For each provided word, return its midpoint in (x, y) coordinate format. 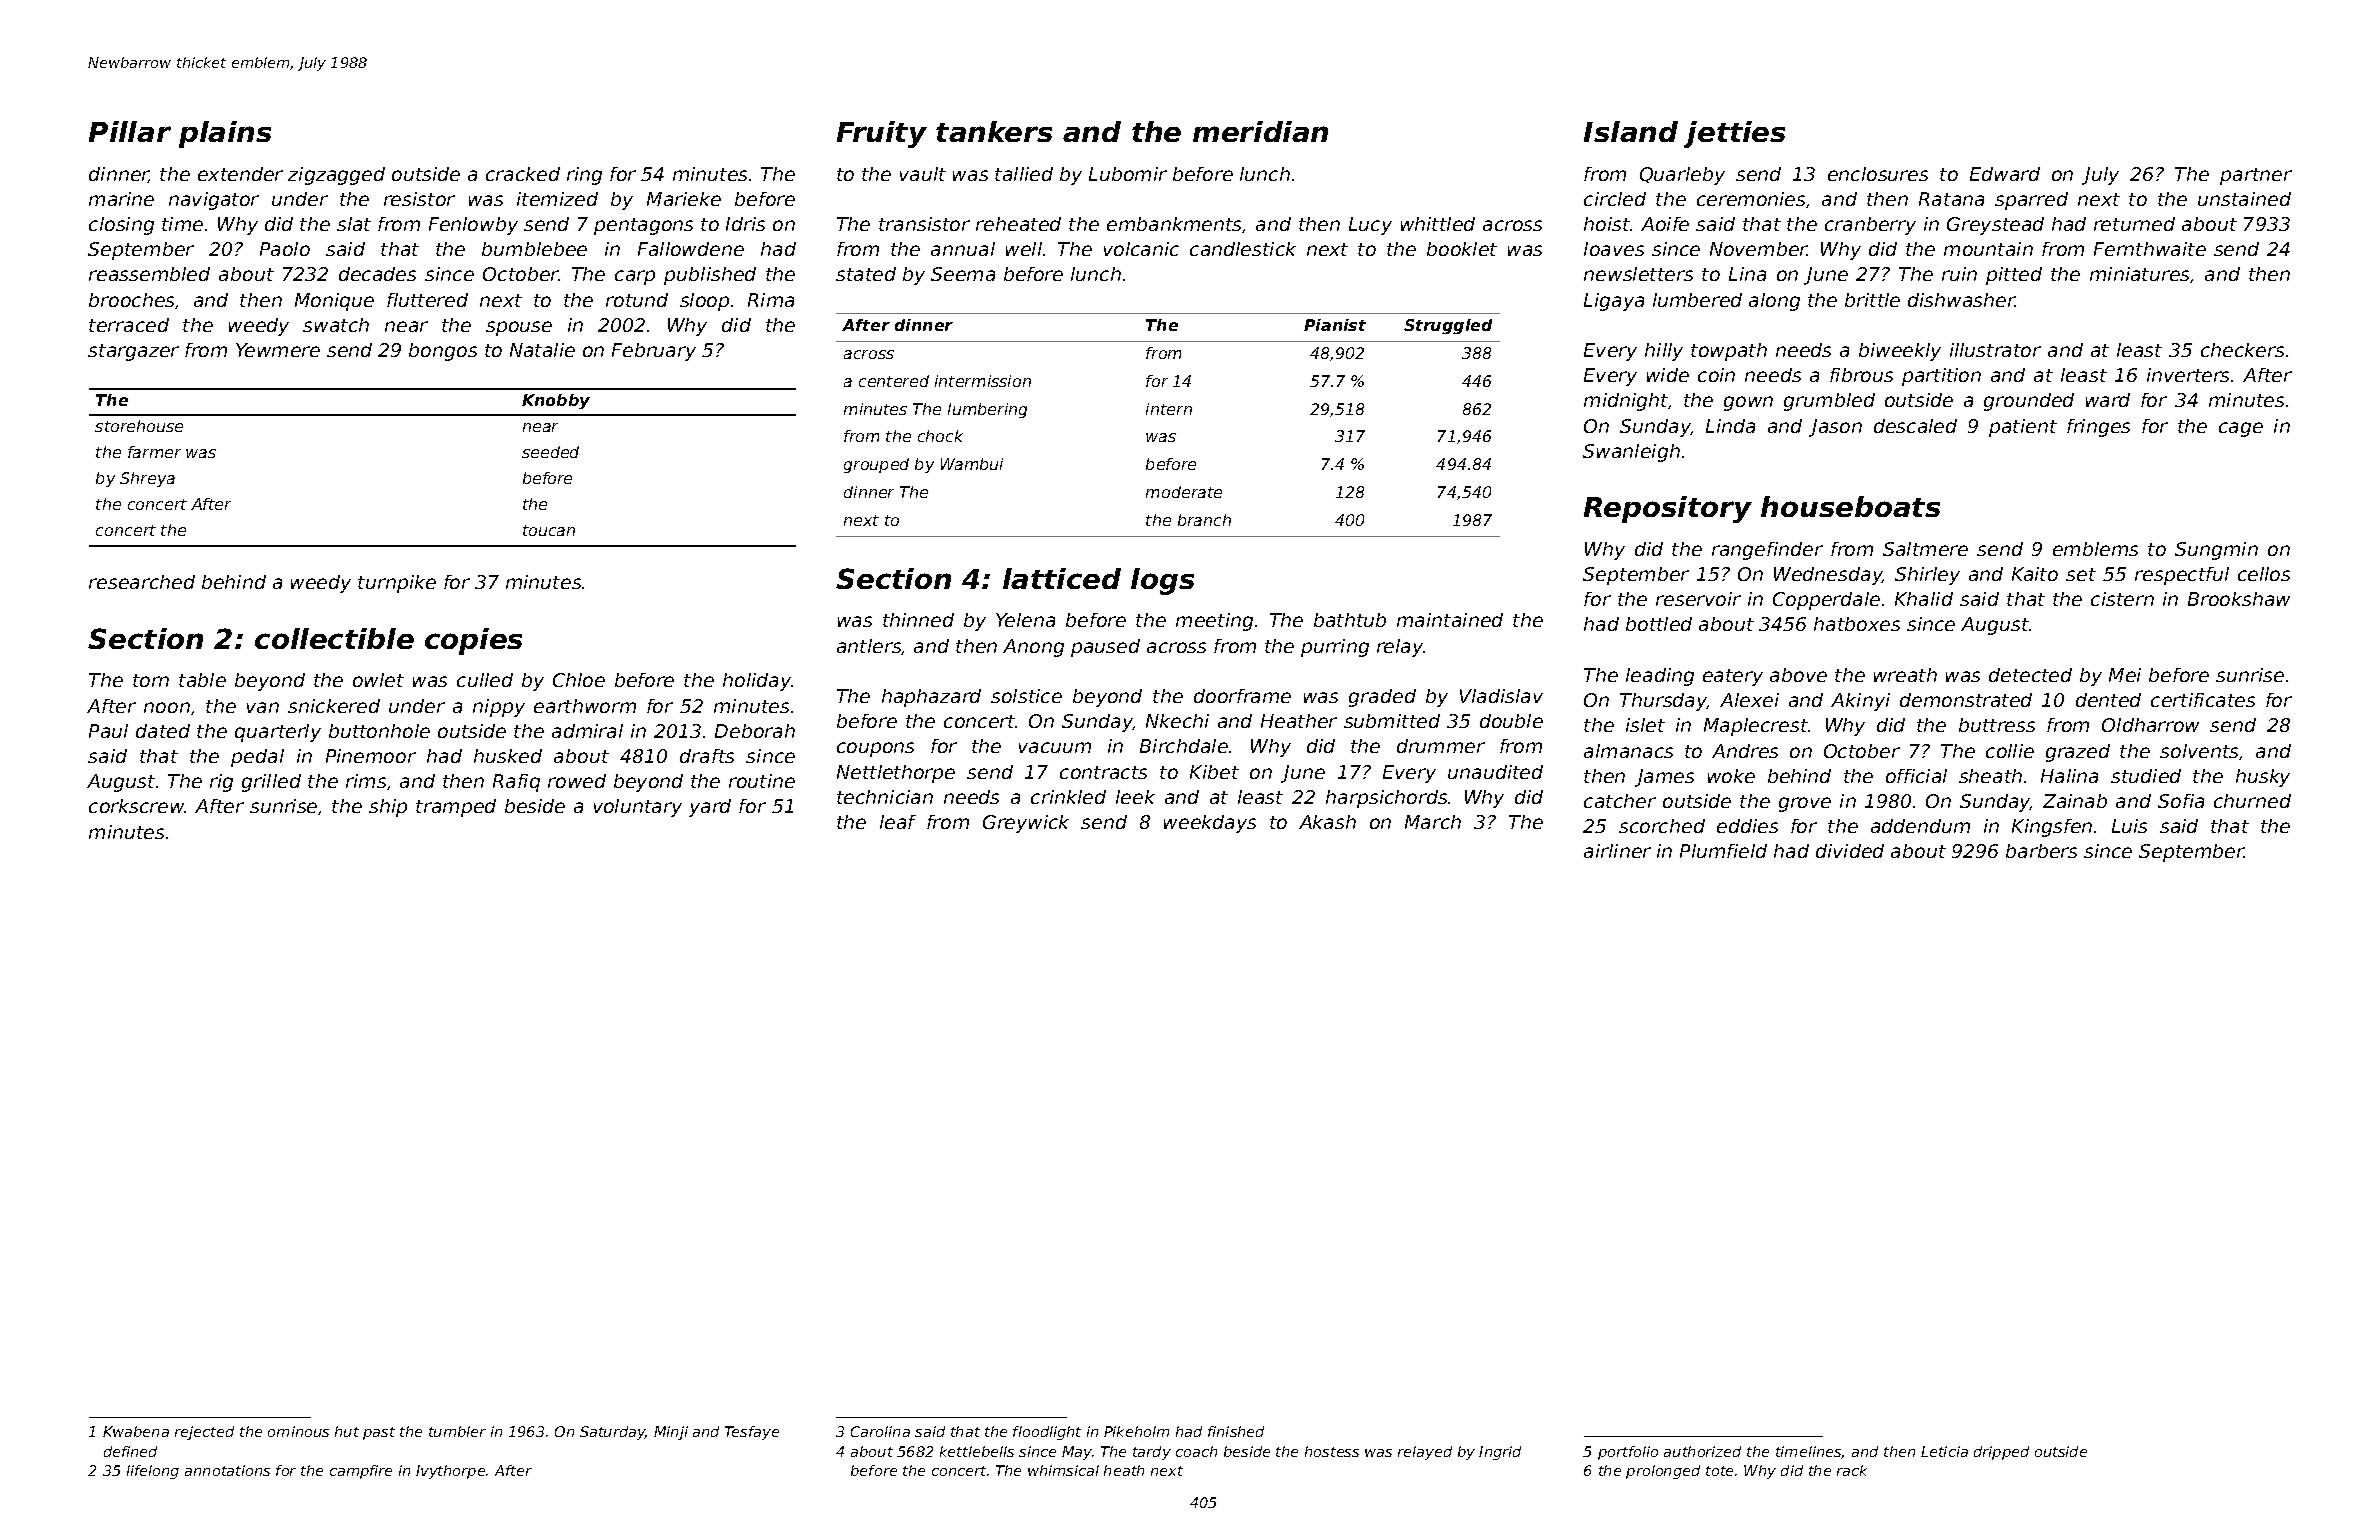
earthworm (585, 706)
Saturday (613, 1433)
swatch (336, 325)
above (1798, 675)
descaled (1915, 426)
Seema (963, 274)
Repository (1668, 509)
